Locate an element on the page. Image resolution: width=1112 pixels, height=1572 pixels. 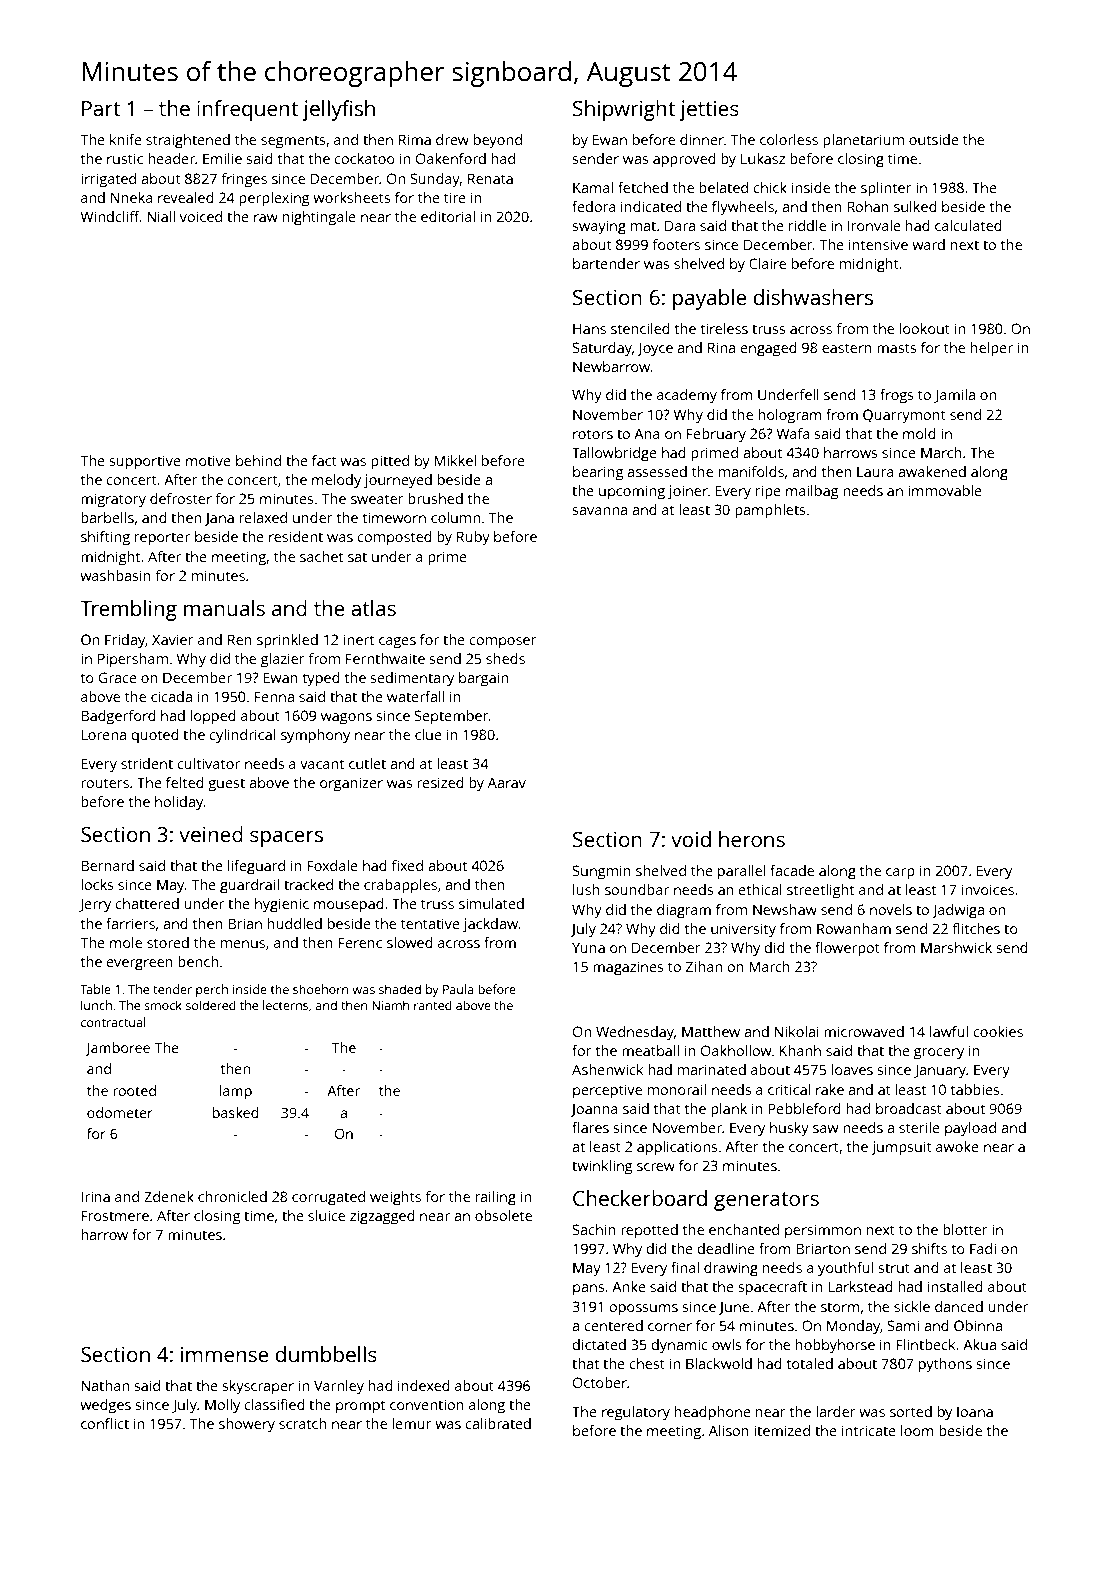
pamphlets is located at coordinates (770, 511).
